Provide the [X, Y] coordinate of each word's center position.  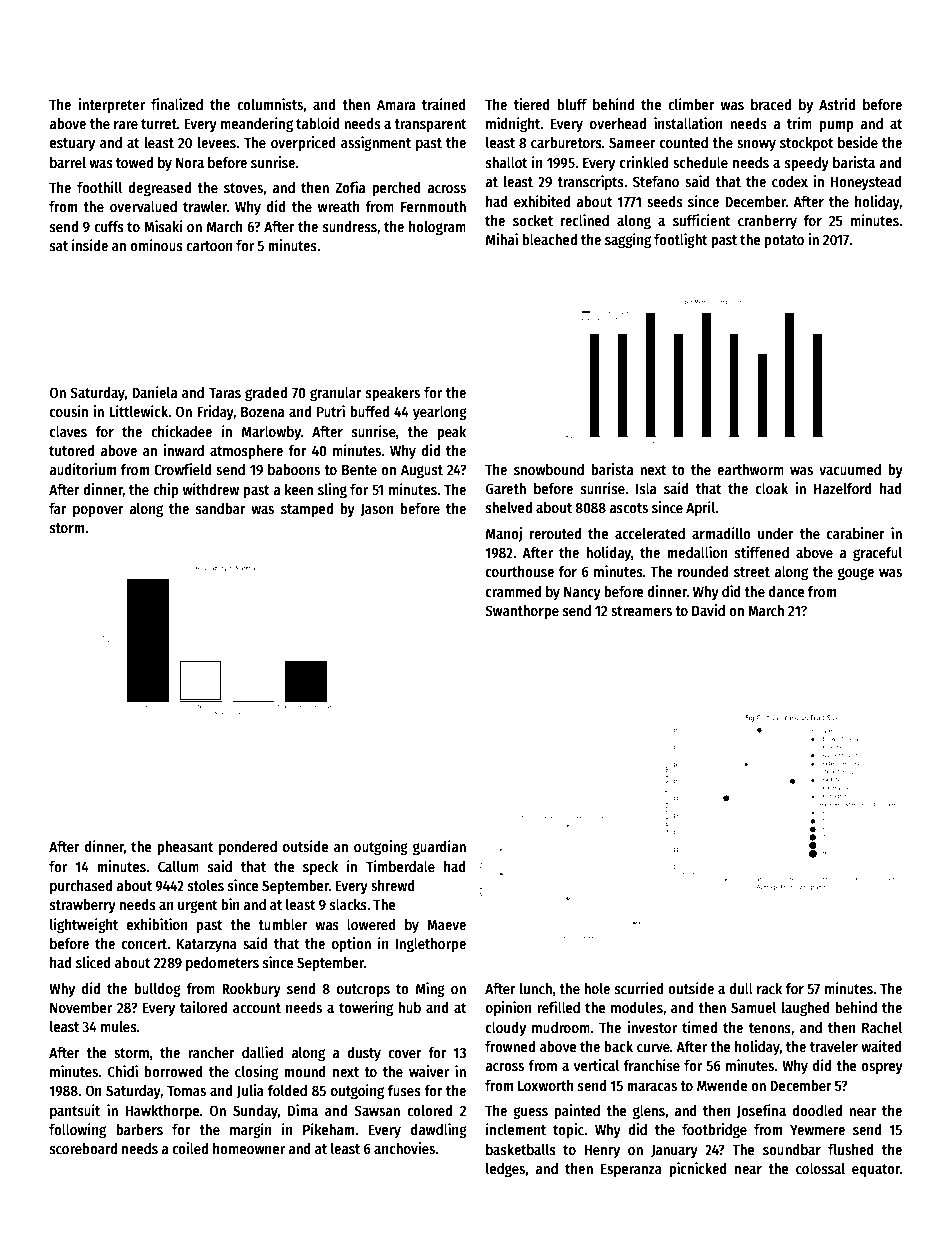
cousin [69, 411]
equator [876, 1170]
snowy [756, 145]
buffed [369, 411]
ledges [505, 1170]
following [77, 1130]
